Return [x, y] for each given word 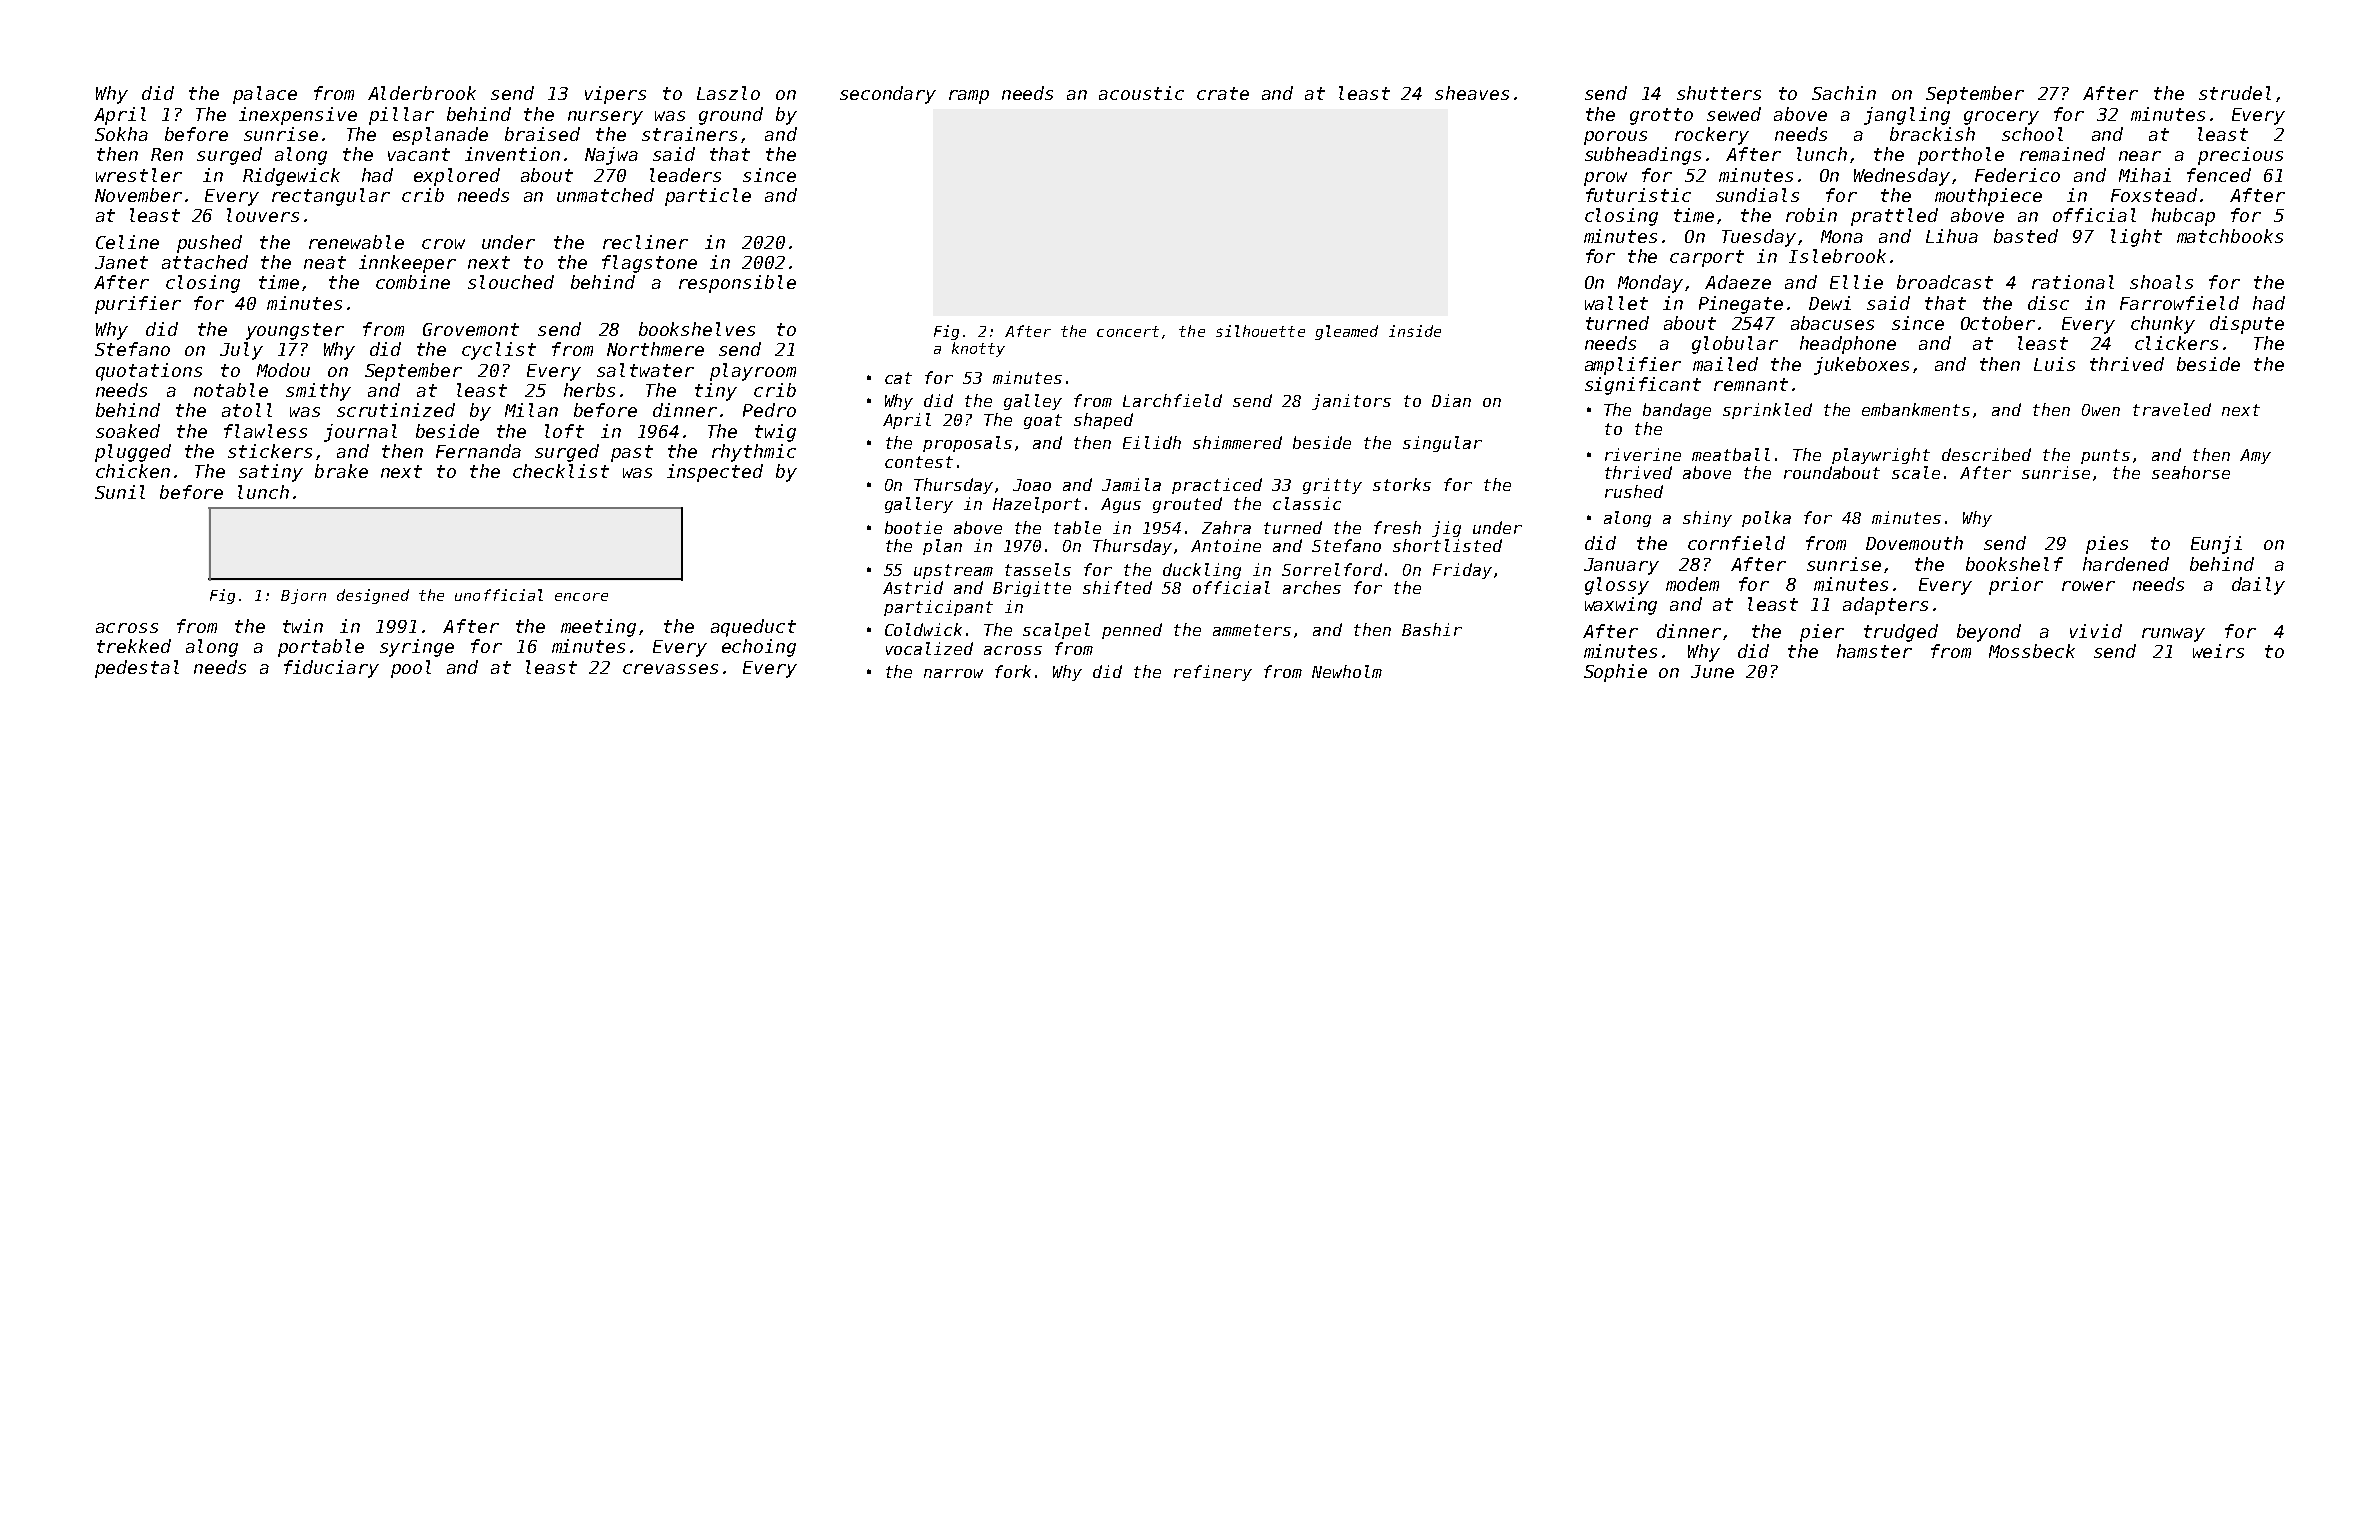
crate [1223, 93]
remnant [1751, 384]
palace [265, 95]
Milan [531, 410]
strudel [2235, 93]
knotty [978, 349]
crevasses [670, 669]
